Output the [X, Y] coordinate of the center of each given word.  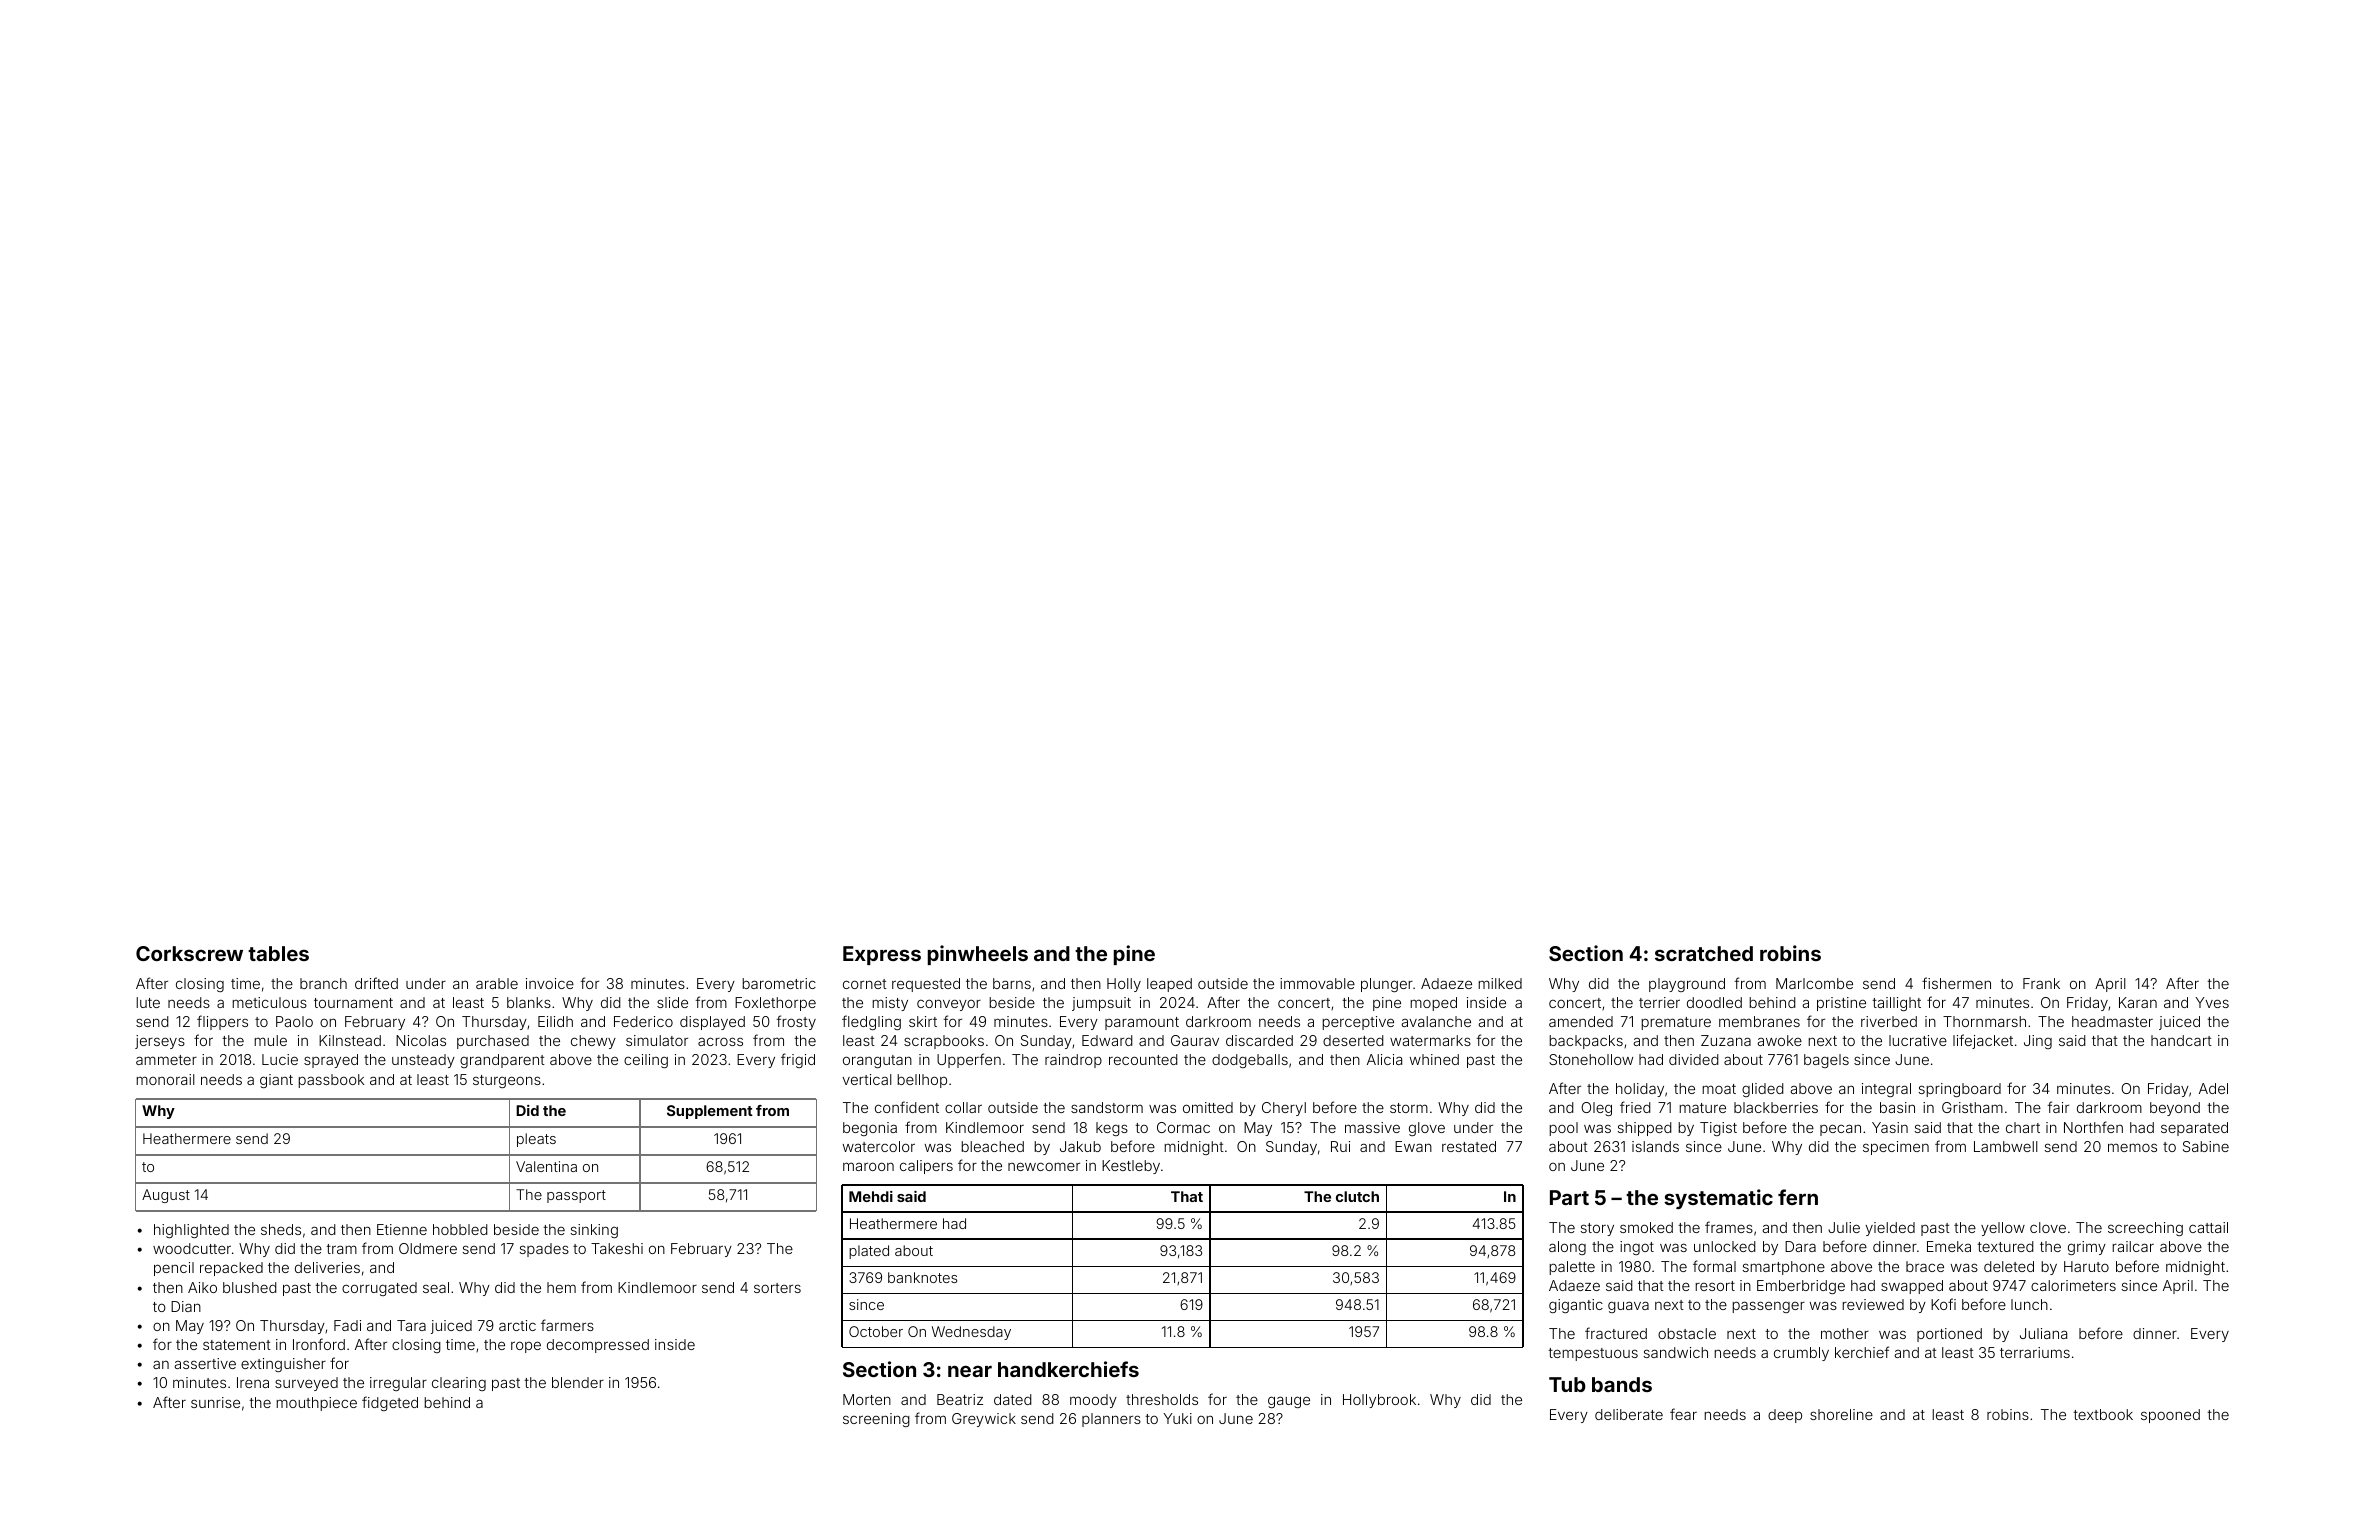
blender [578, 1382]
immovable [1317, 983]
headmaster [2112, 1021]
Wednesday [971, 1333]
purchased [493, 1042]
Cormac [1183, 1127]
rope [526, 1347]
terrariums [2035, 1352]
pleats [536, 1140]
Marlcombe [1814, 983]
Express [882, 955]
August [166, 1196]
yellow [2003, 1229]
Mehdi [871, 1196]
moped [1433, 1004]
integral [1886, 1090]
